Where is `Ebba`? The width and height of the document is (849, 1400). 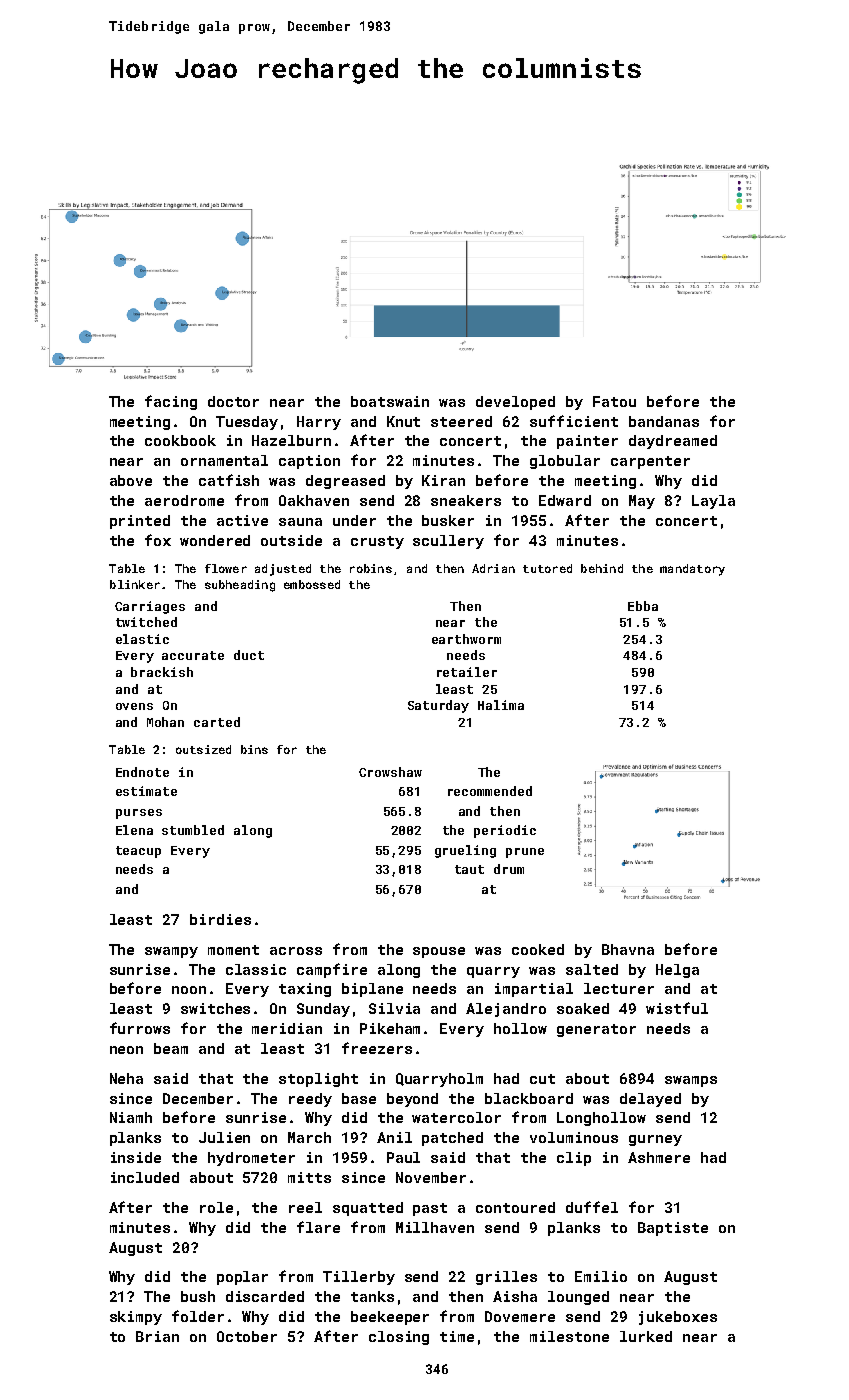
Ebba is located at coordinates (643, 606).
